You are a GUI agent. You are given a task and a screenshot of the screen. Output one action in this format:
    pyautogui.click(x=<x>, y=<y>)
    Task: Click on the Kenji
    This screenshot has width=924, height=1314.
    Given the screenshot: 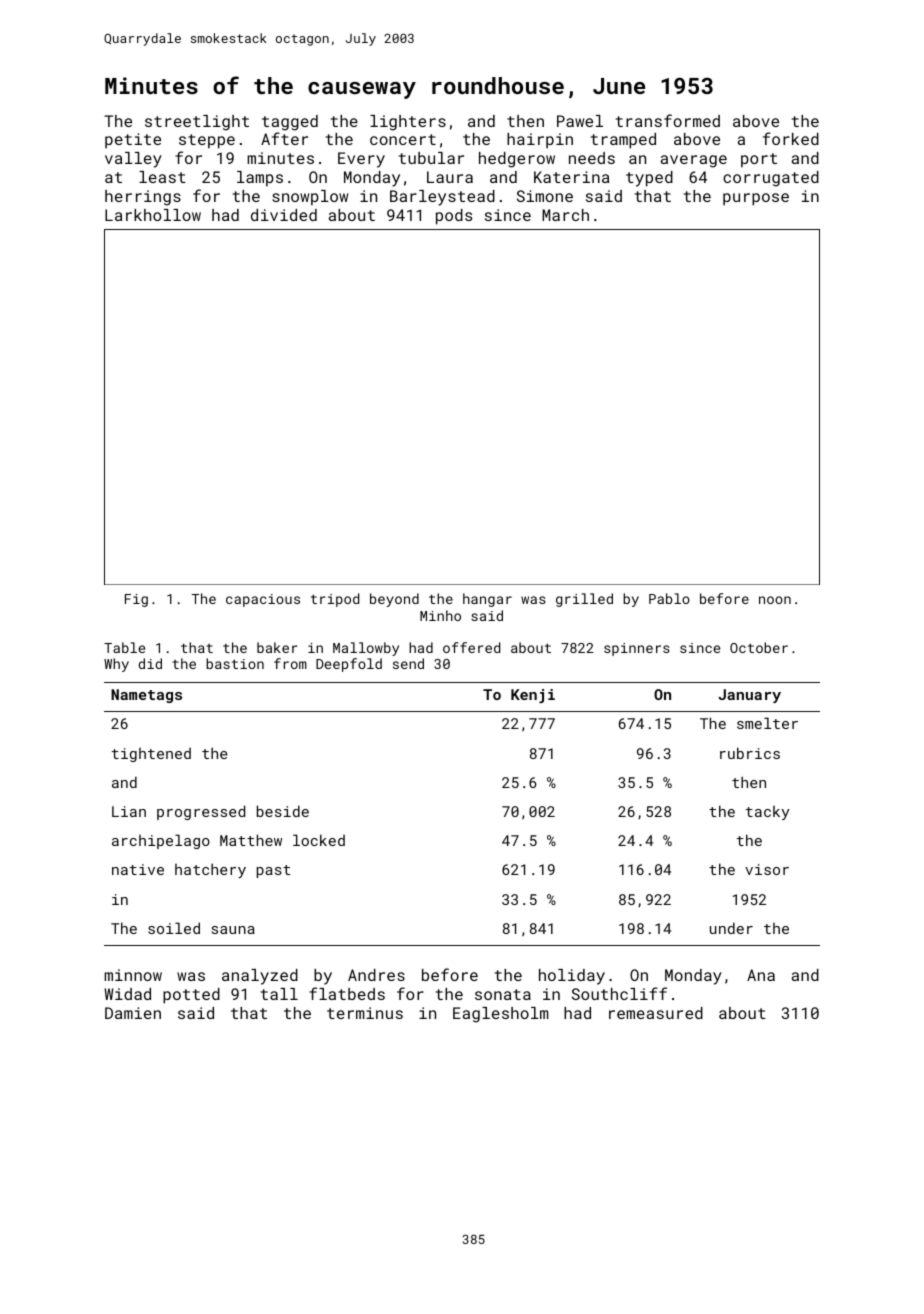 What is the action you would take?
    pyautogui.click(x=533, y=696)
